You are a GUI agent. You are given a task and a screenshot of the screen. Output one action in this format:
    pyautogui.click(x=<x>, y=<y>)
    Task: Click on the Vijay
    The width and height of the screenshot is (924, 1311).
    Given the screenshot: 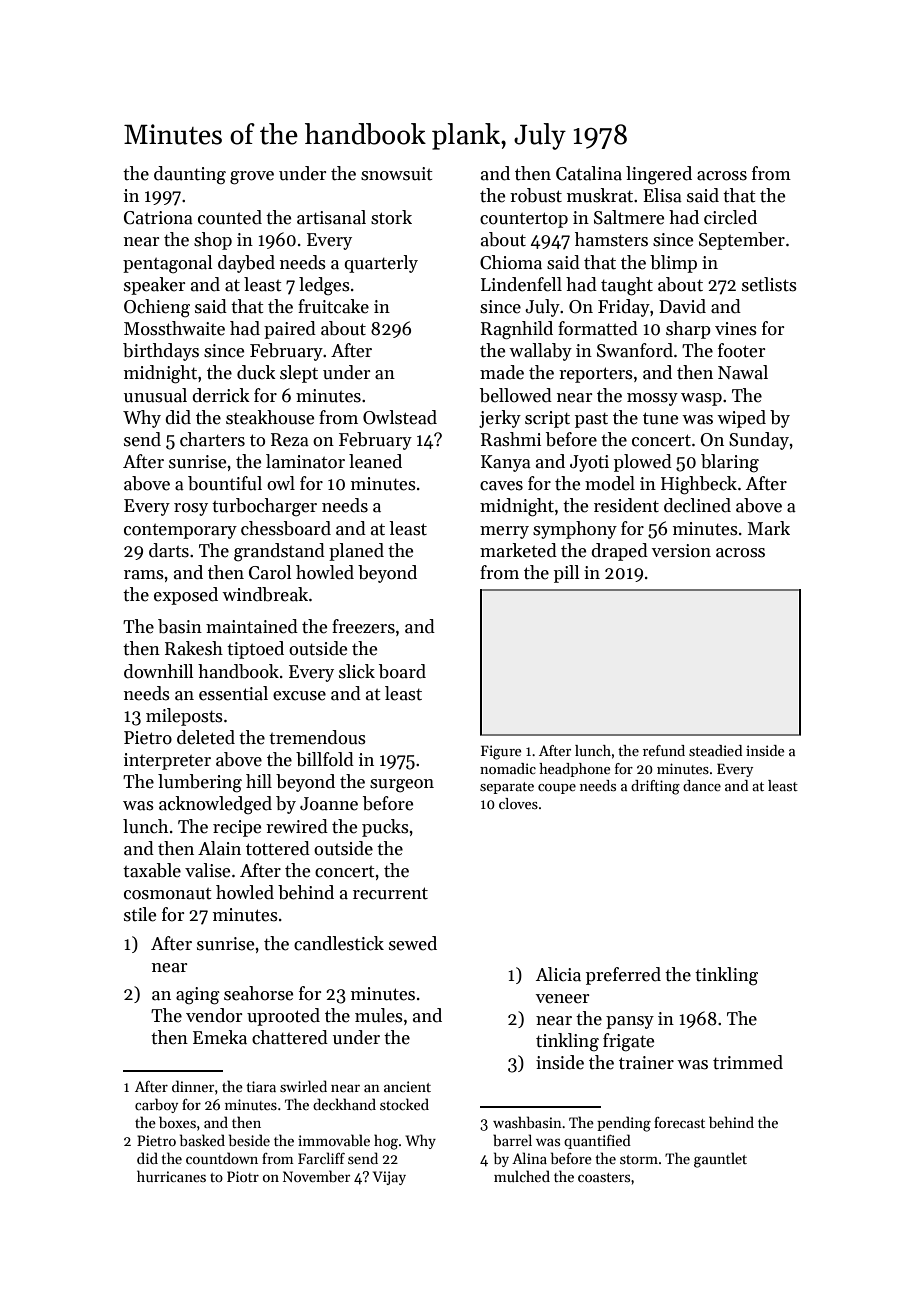 What is the action you would take?
    pyautogui.click(x=389, y=1178)
